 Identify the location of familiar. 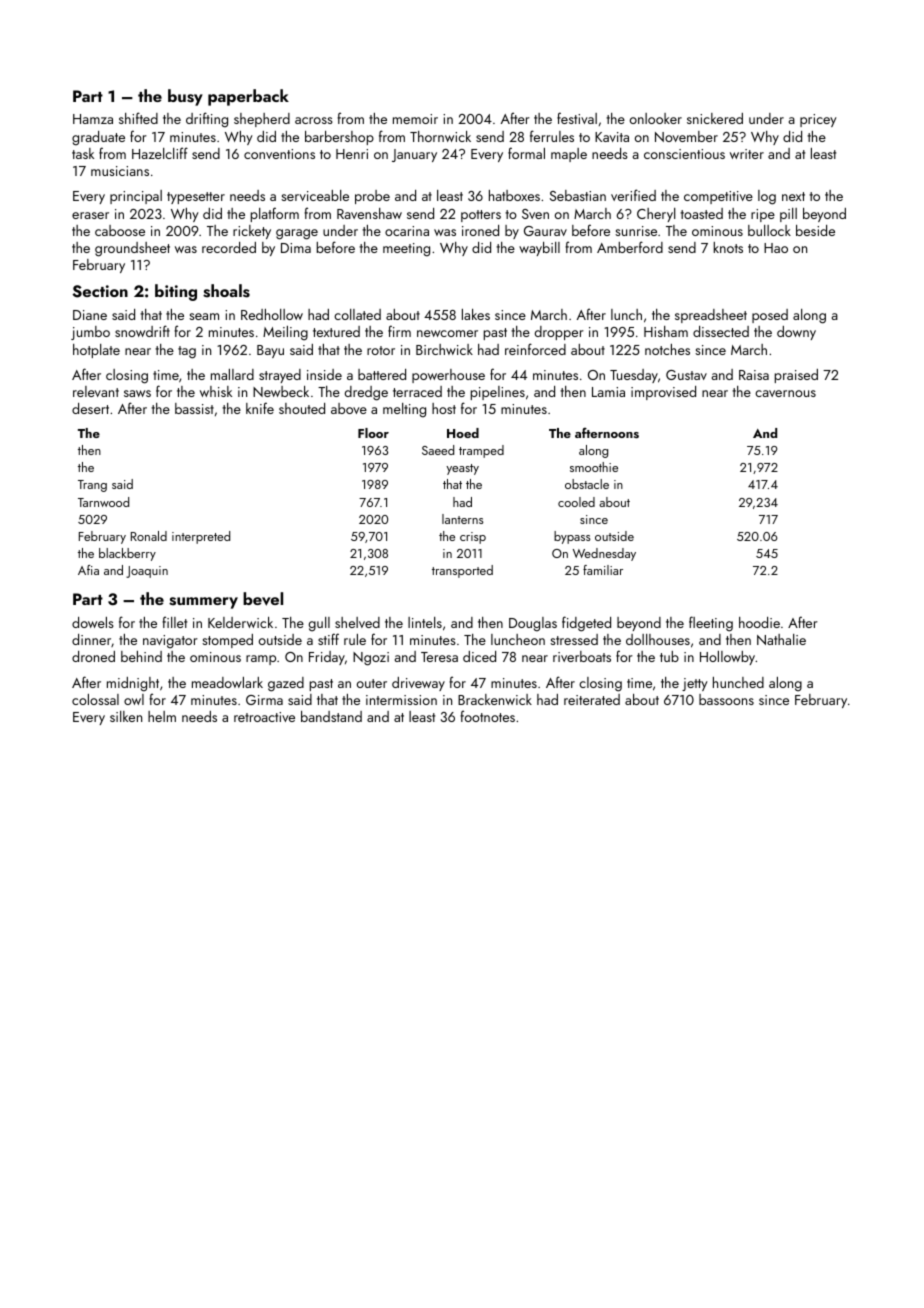
(603, 570).
